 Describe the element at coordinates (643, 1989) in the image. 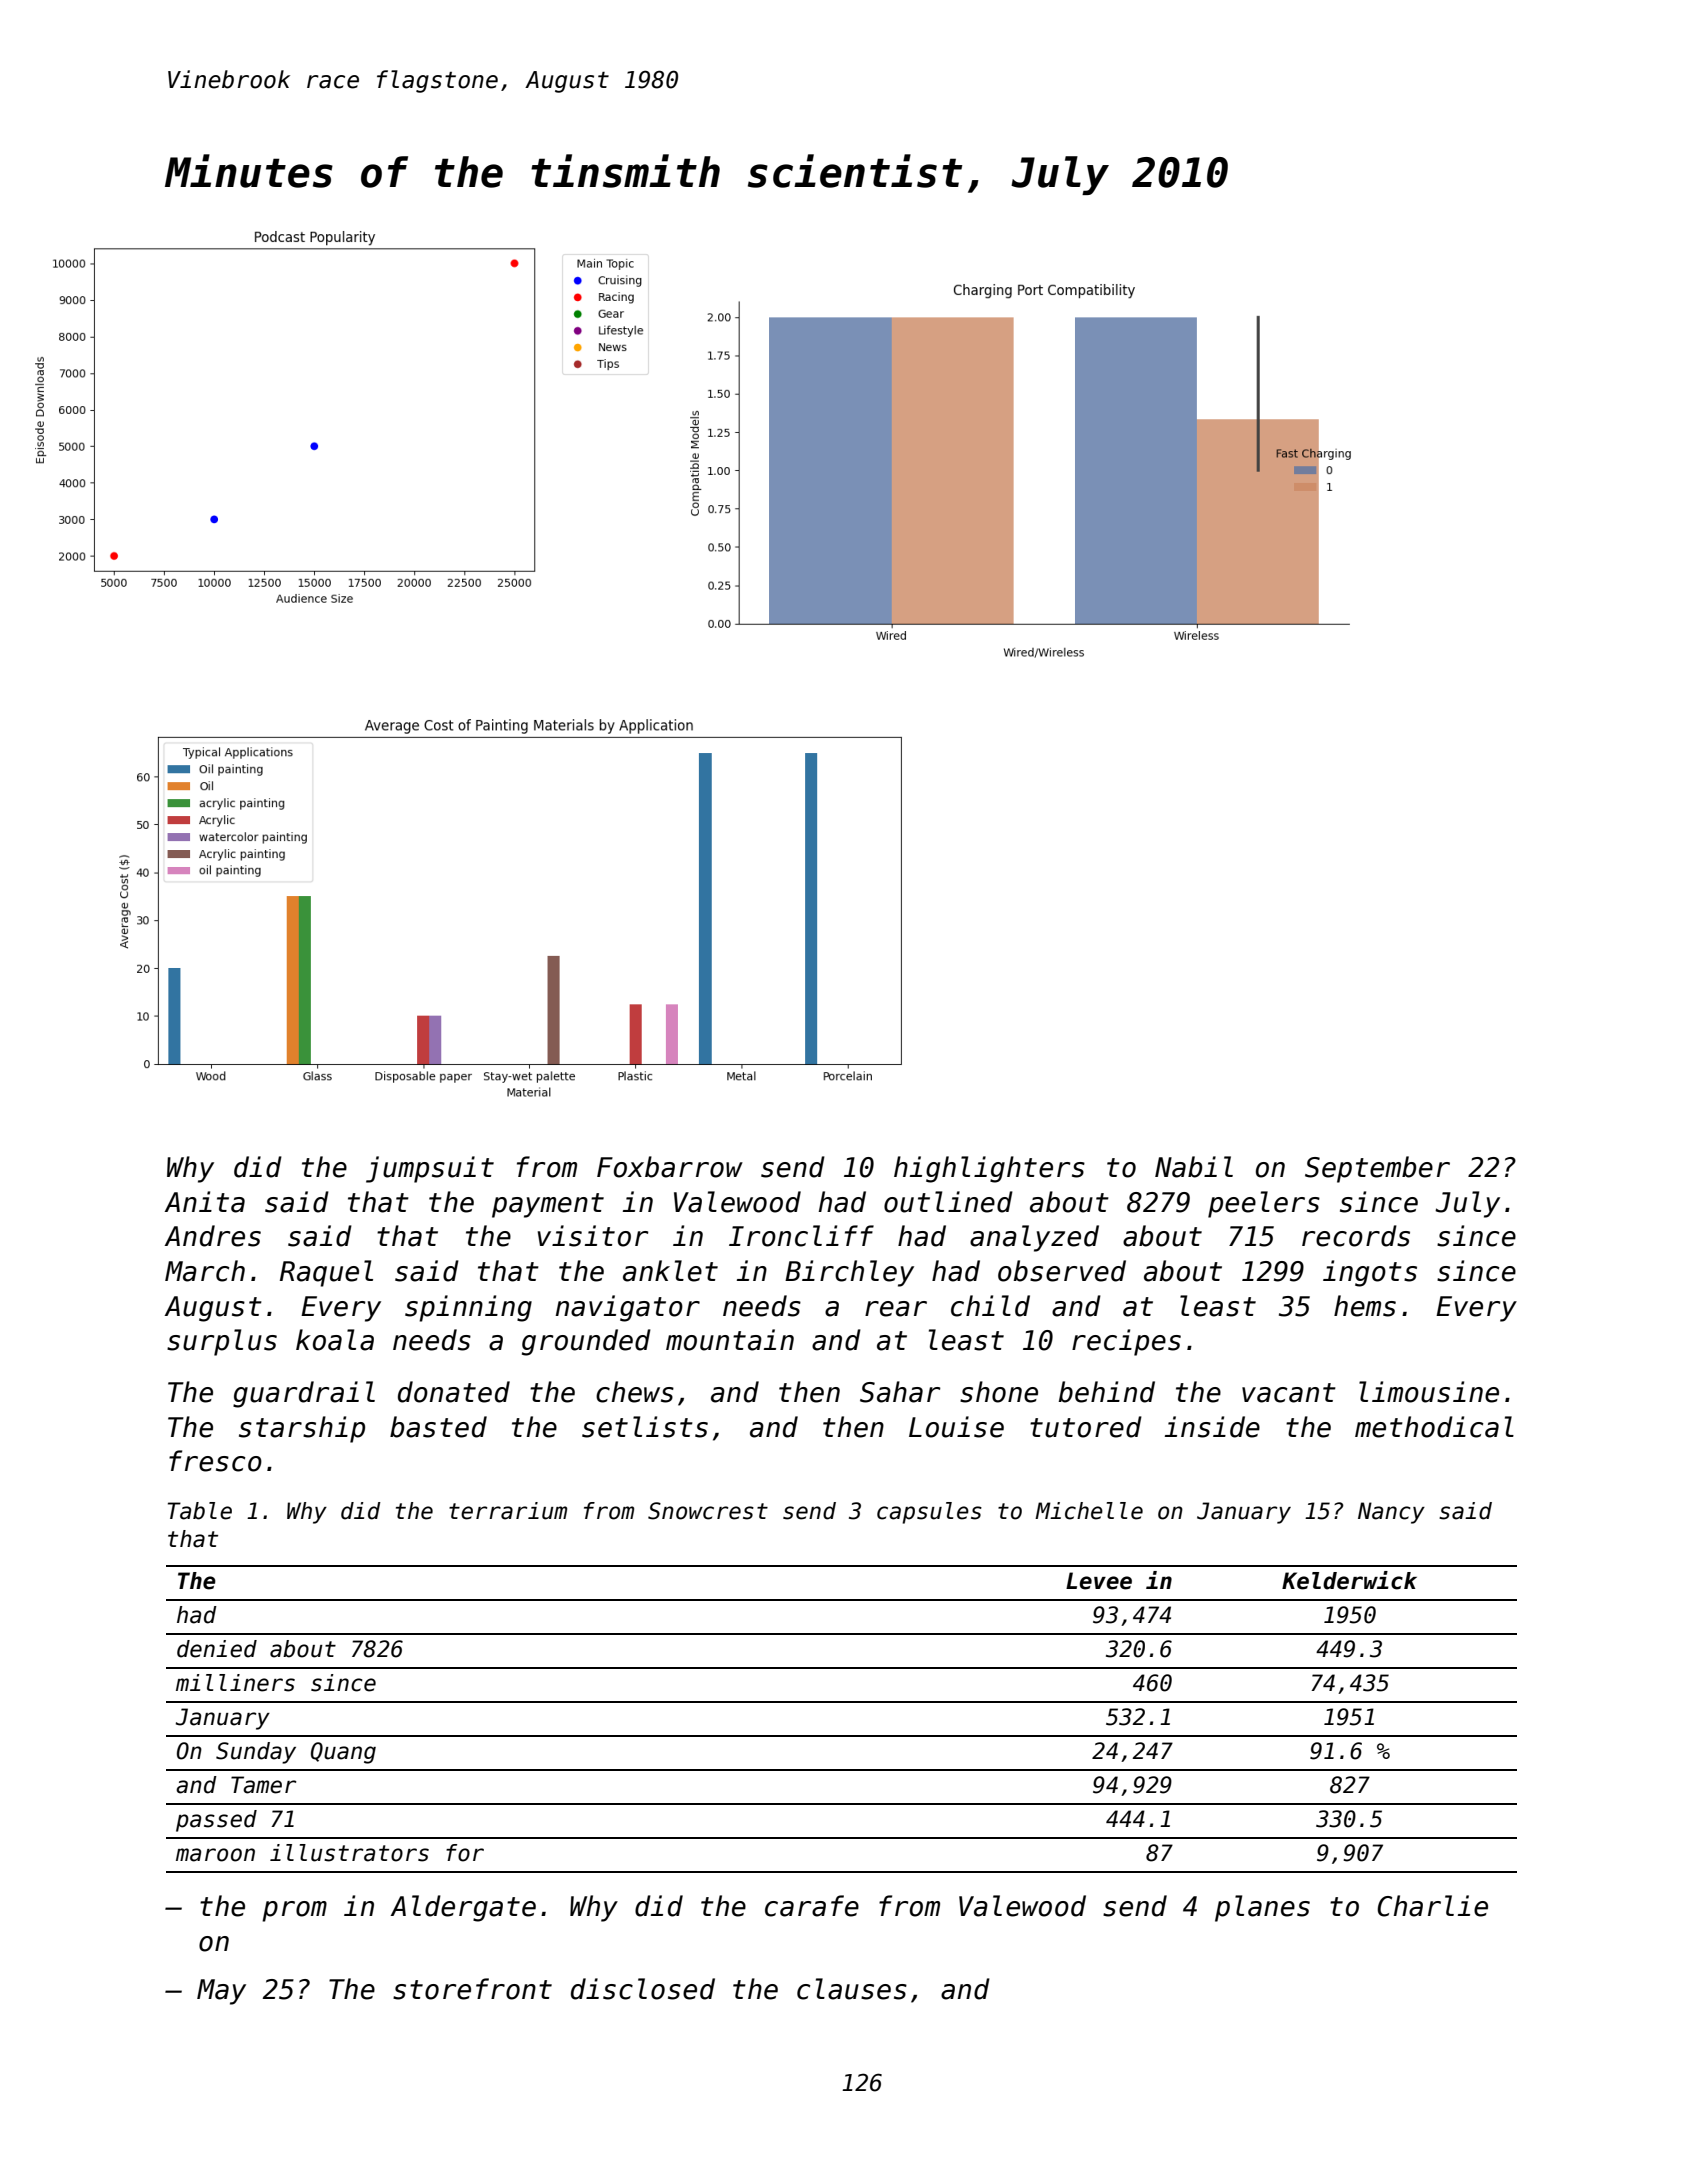

I see `disclosed` at that location.
